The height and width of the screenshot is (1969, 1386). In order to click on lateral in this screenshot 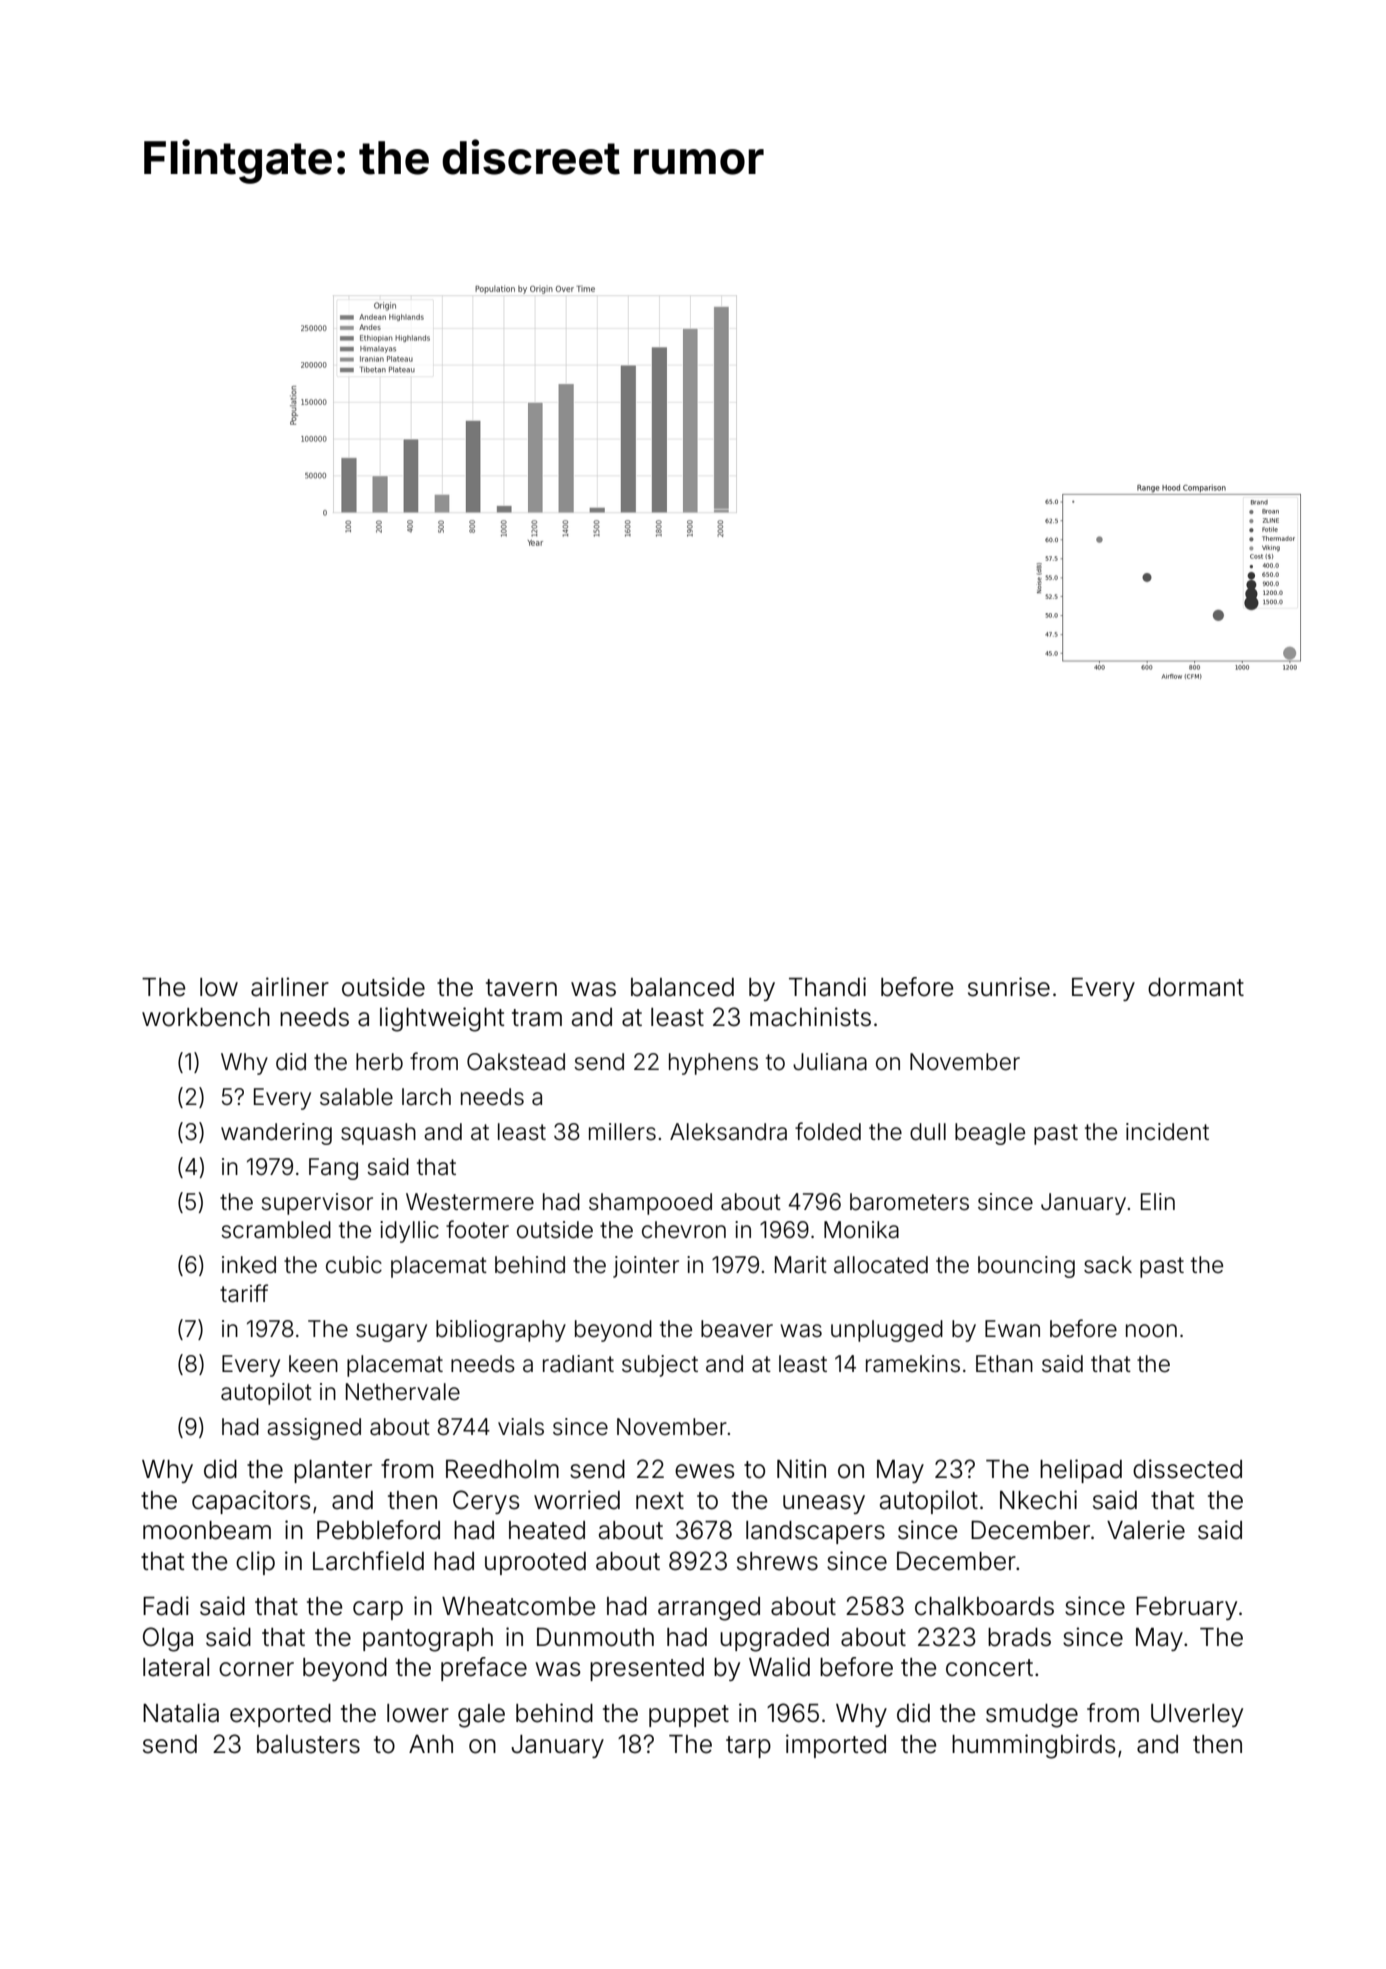, I will do `click(176, 1667)`.
